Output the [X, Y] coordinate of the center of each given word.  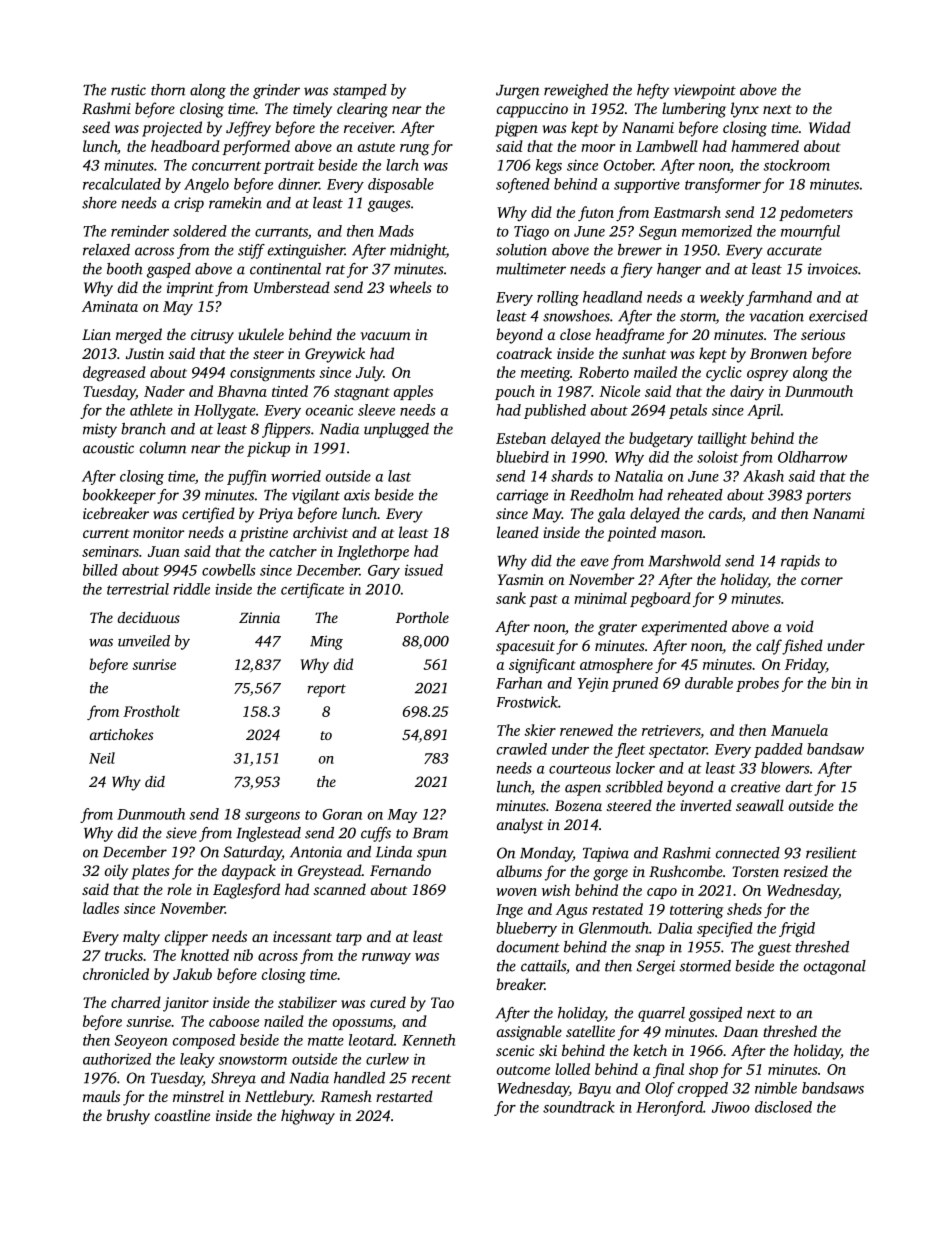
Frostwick [527, 702]
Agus [571, 911]
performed [256, 147]
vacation [776, 316]
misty [100, 430]
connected [748, 853]
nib [243, 955]
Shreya [233, 1079]
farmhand [779, 298]
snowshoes [576, 316]
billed [100, 570]
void [800, 626]
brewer [640, 250]
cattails [543, 966]
